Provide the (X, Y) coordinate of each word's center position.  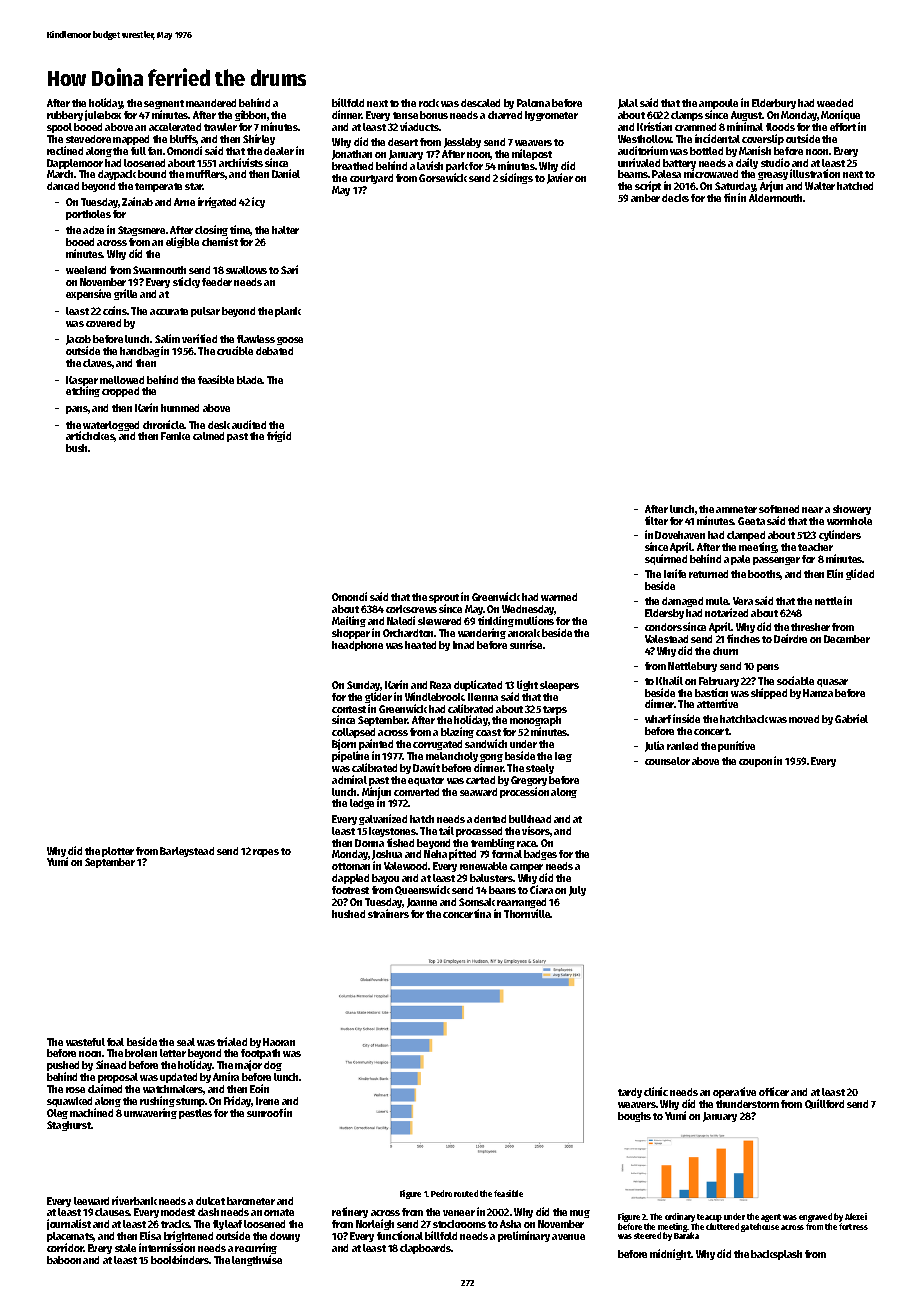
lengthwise (257, 1260)
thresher (810, 627)
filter (656, 520)
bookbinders (180, 1259)
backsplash (776, 1255)
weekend (86, 270)
